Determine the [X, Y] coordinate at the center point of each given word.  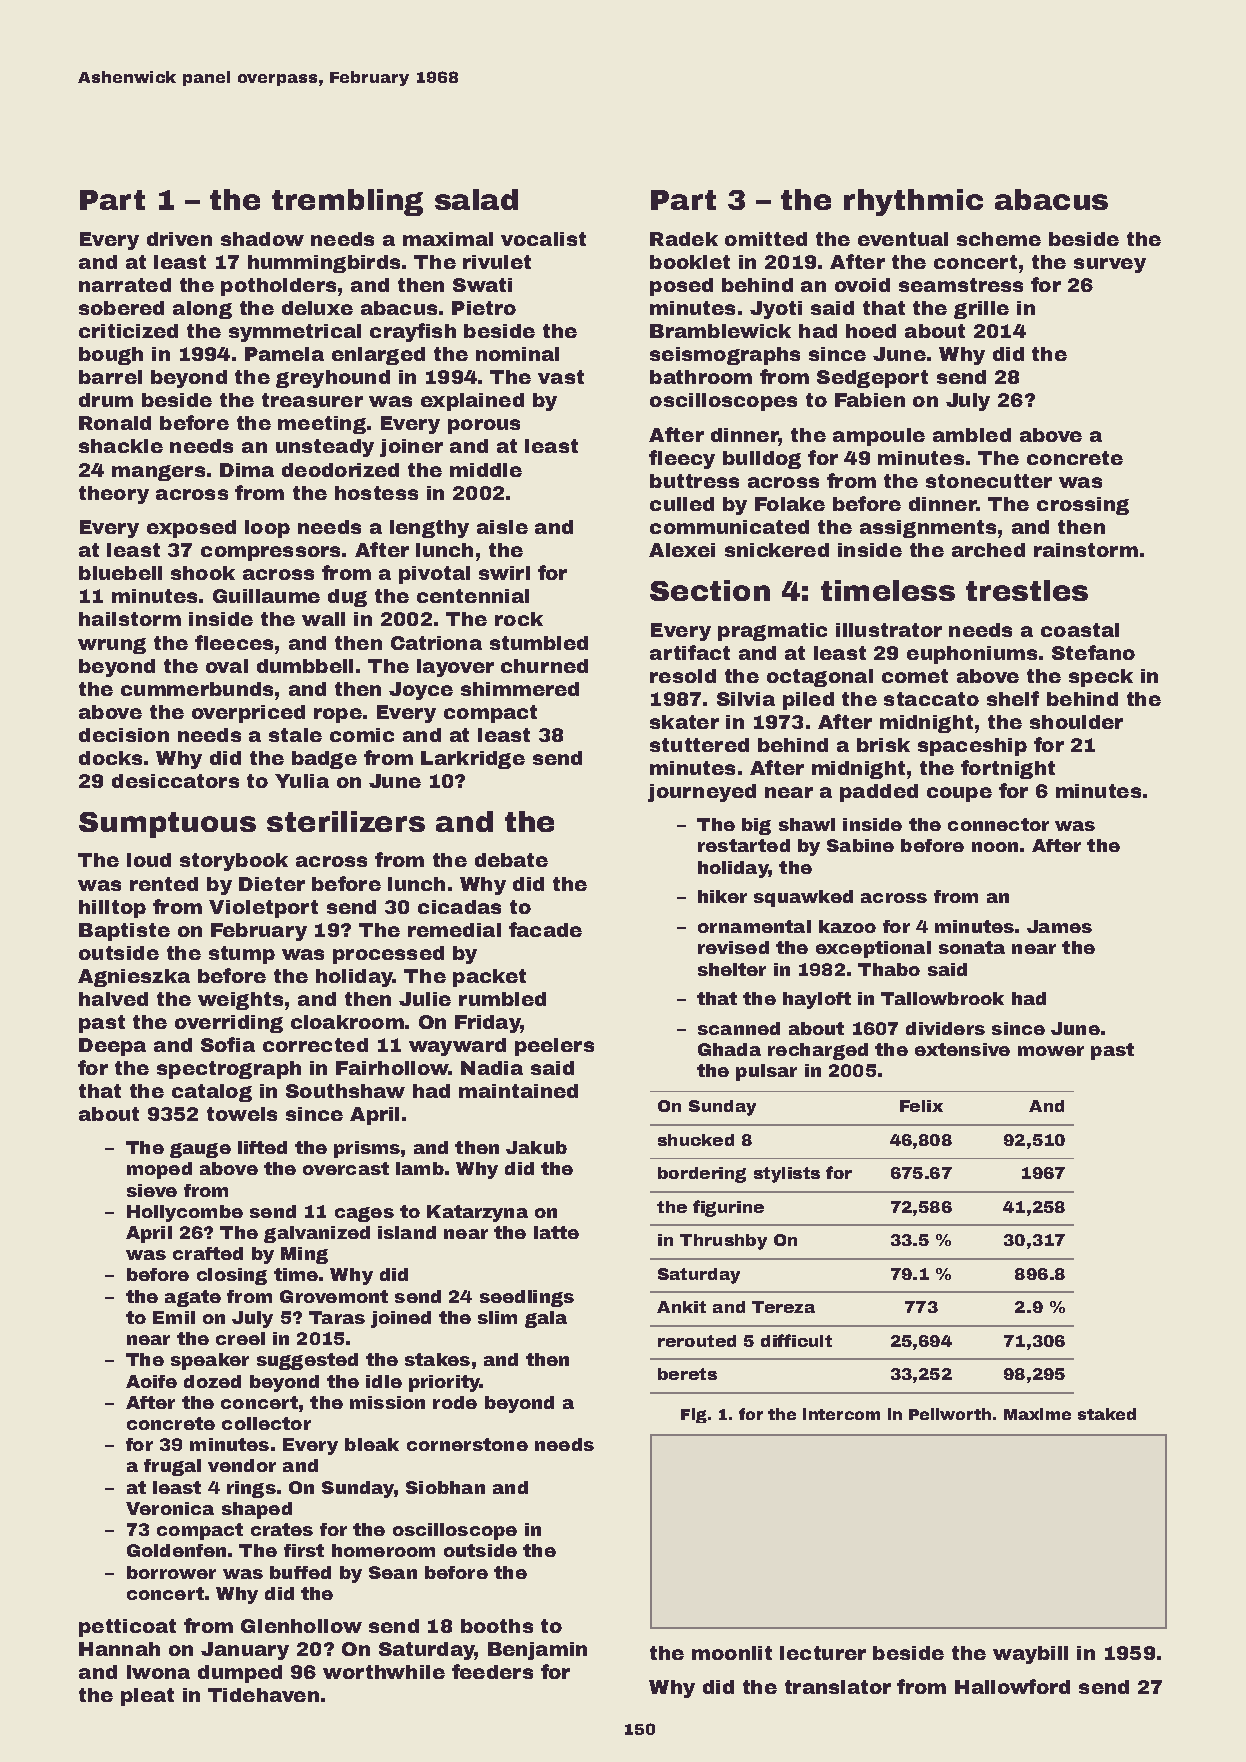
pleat [147, 1697]
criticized [128, 331]
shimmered [520, 689]
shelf [1013, 698]
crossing [1083, 506]
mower [1051, 1051]
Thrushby [723, 1242]
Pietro [484, 308]
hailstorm [130, 619]
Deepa [112, 1047]
